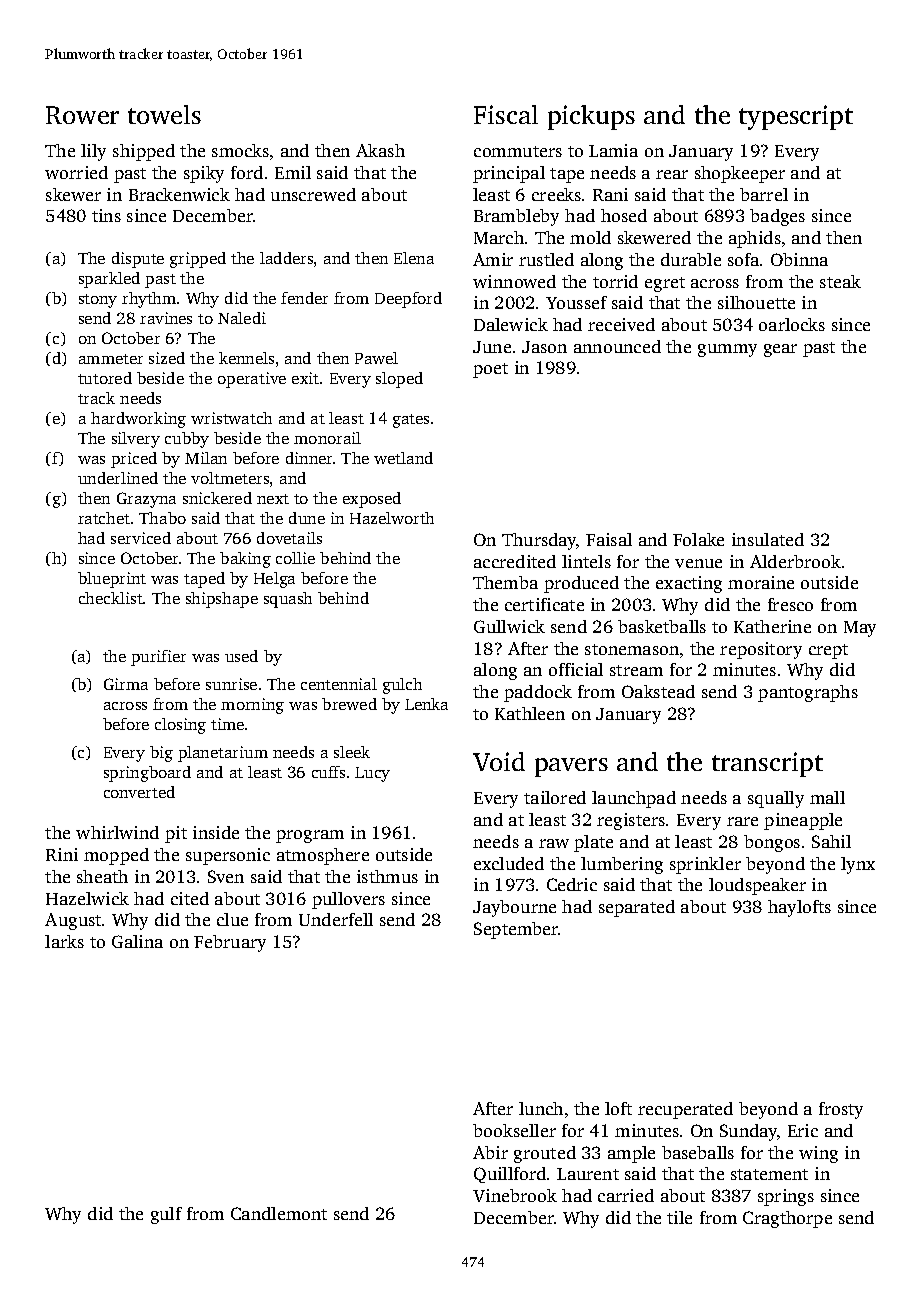 Image resolution: width=924 pixels, height=1308 pixels. Describe the element at coordinates (591, 117) in the screenshot. I see `pickups` at that location.
